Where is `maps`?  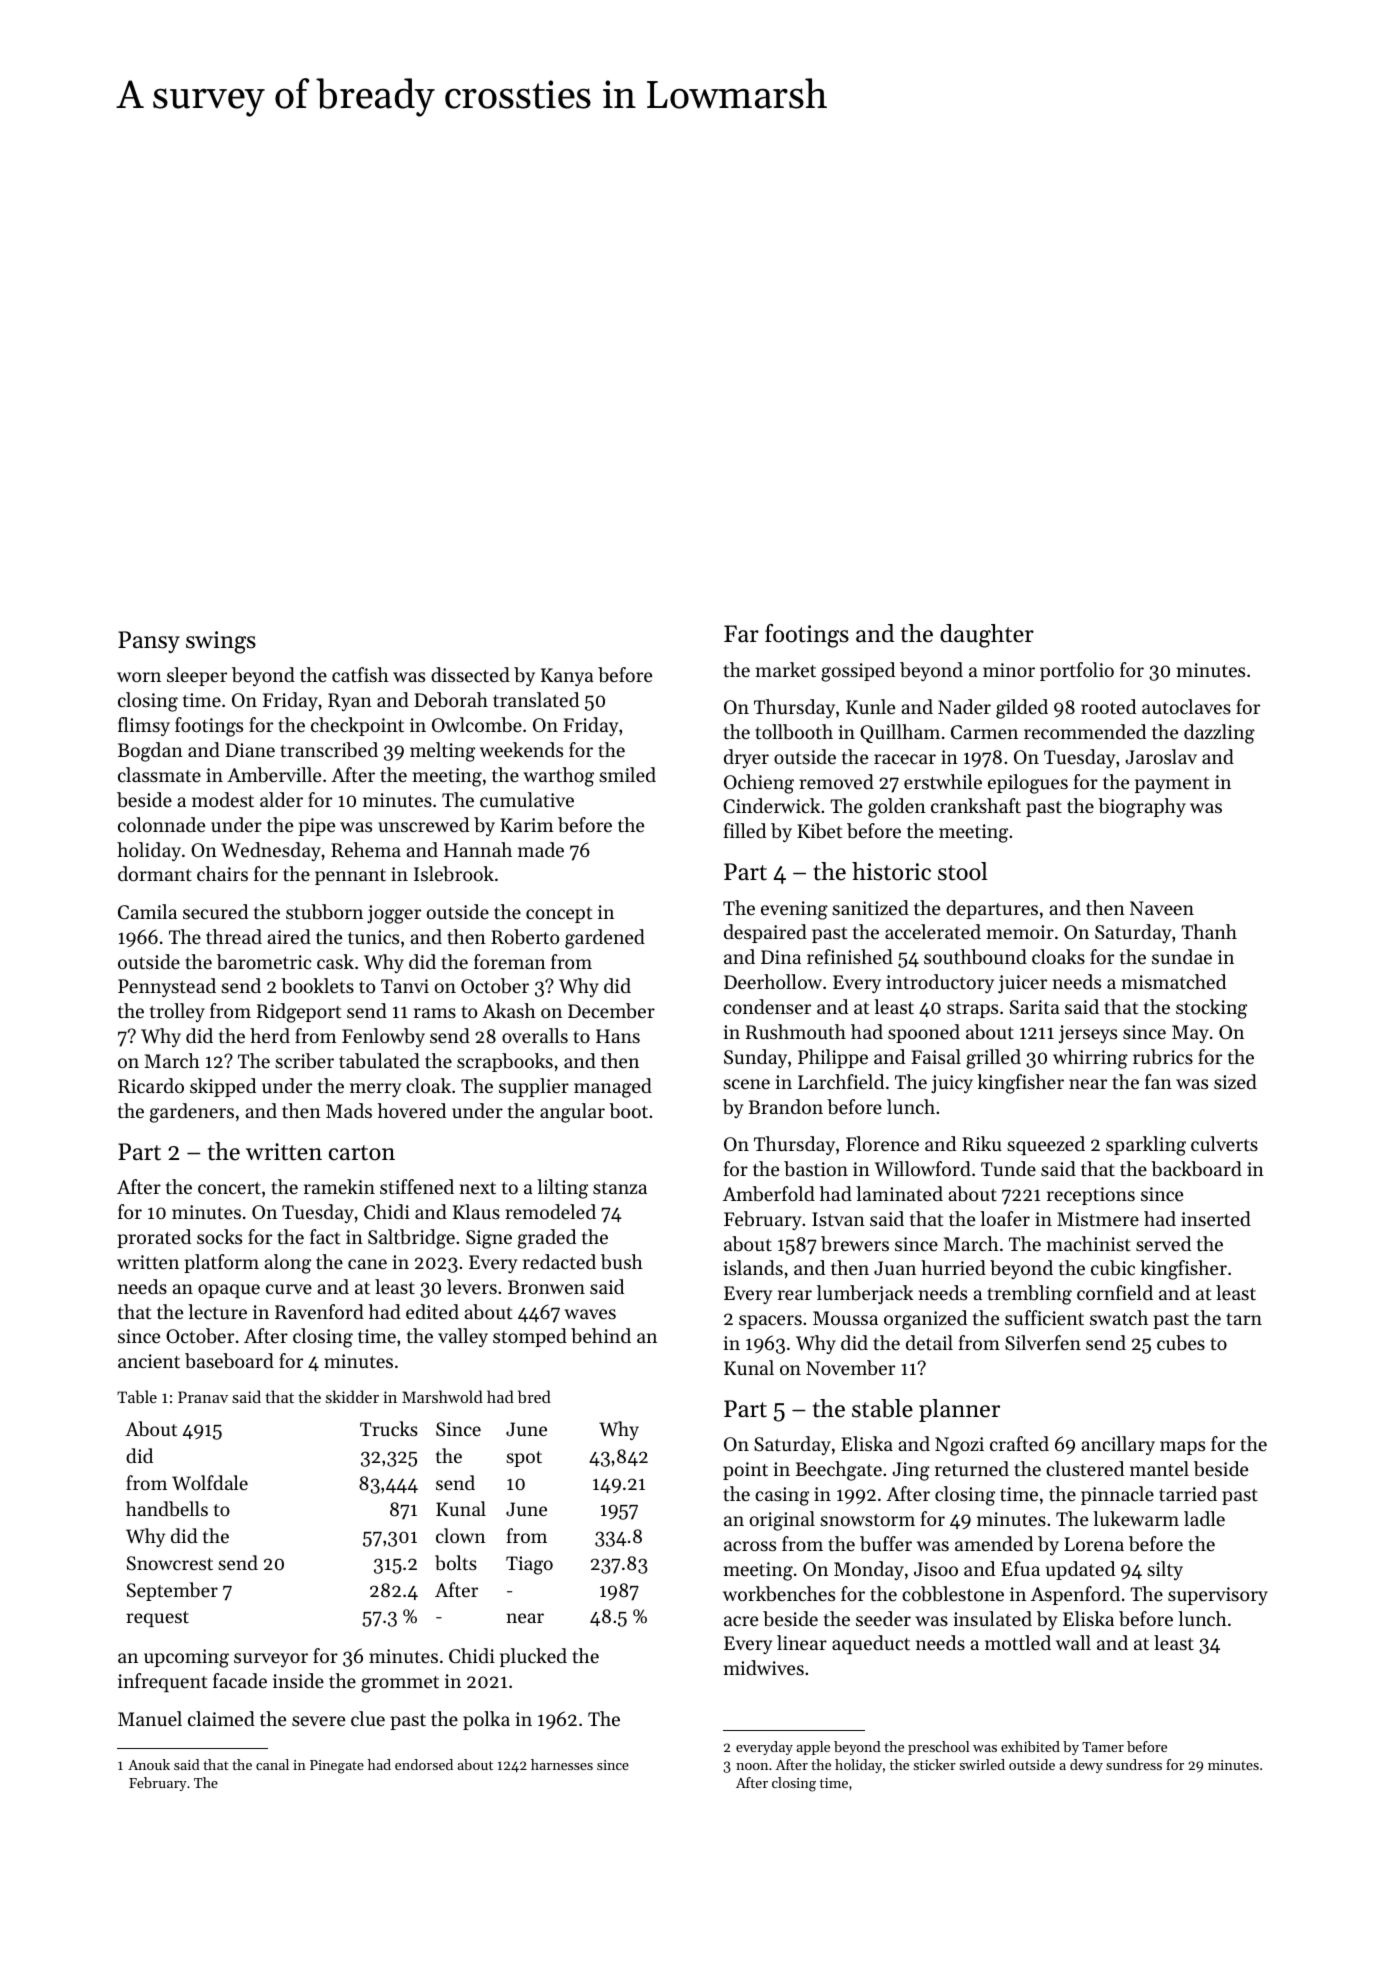
maps is located at coordinates (1182, 1448).
